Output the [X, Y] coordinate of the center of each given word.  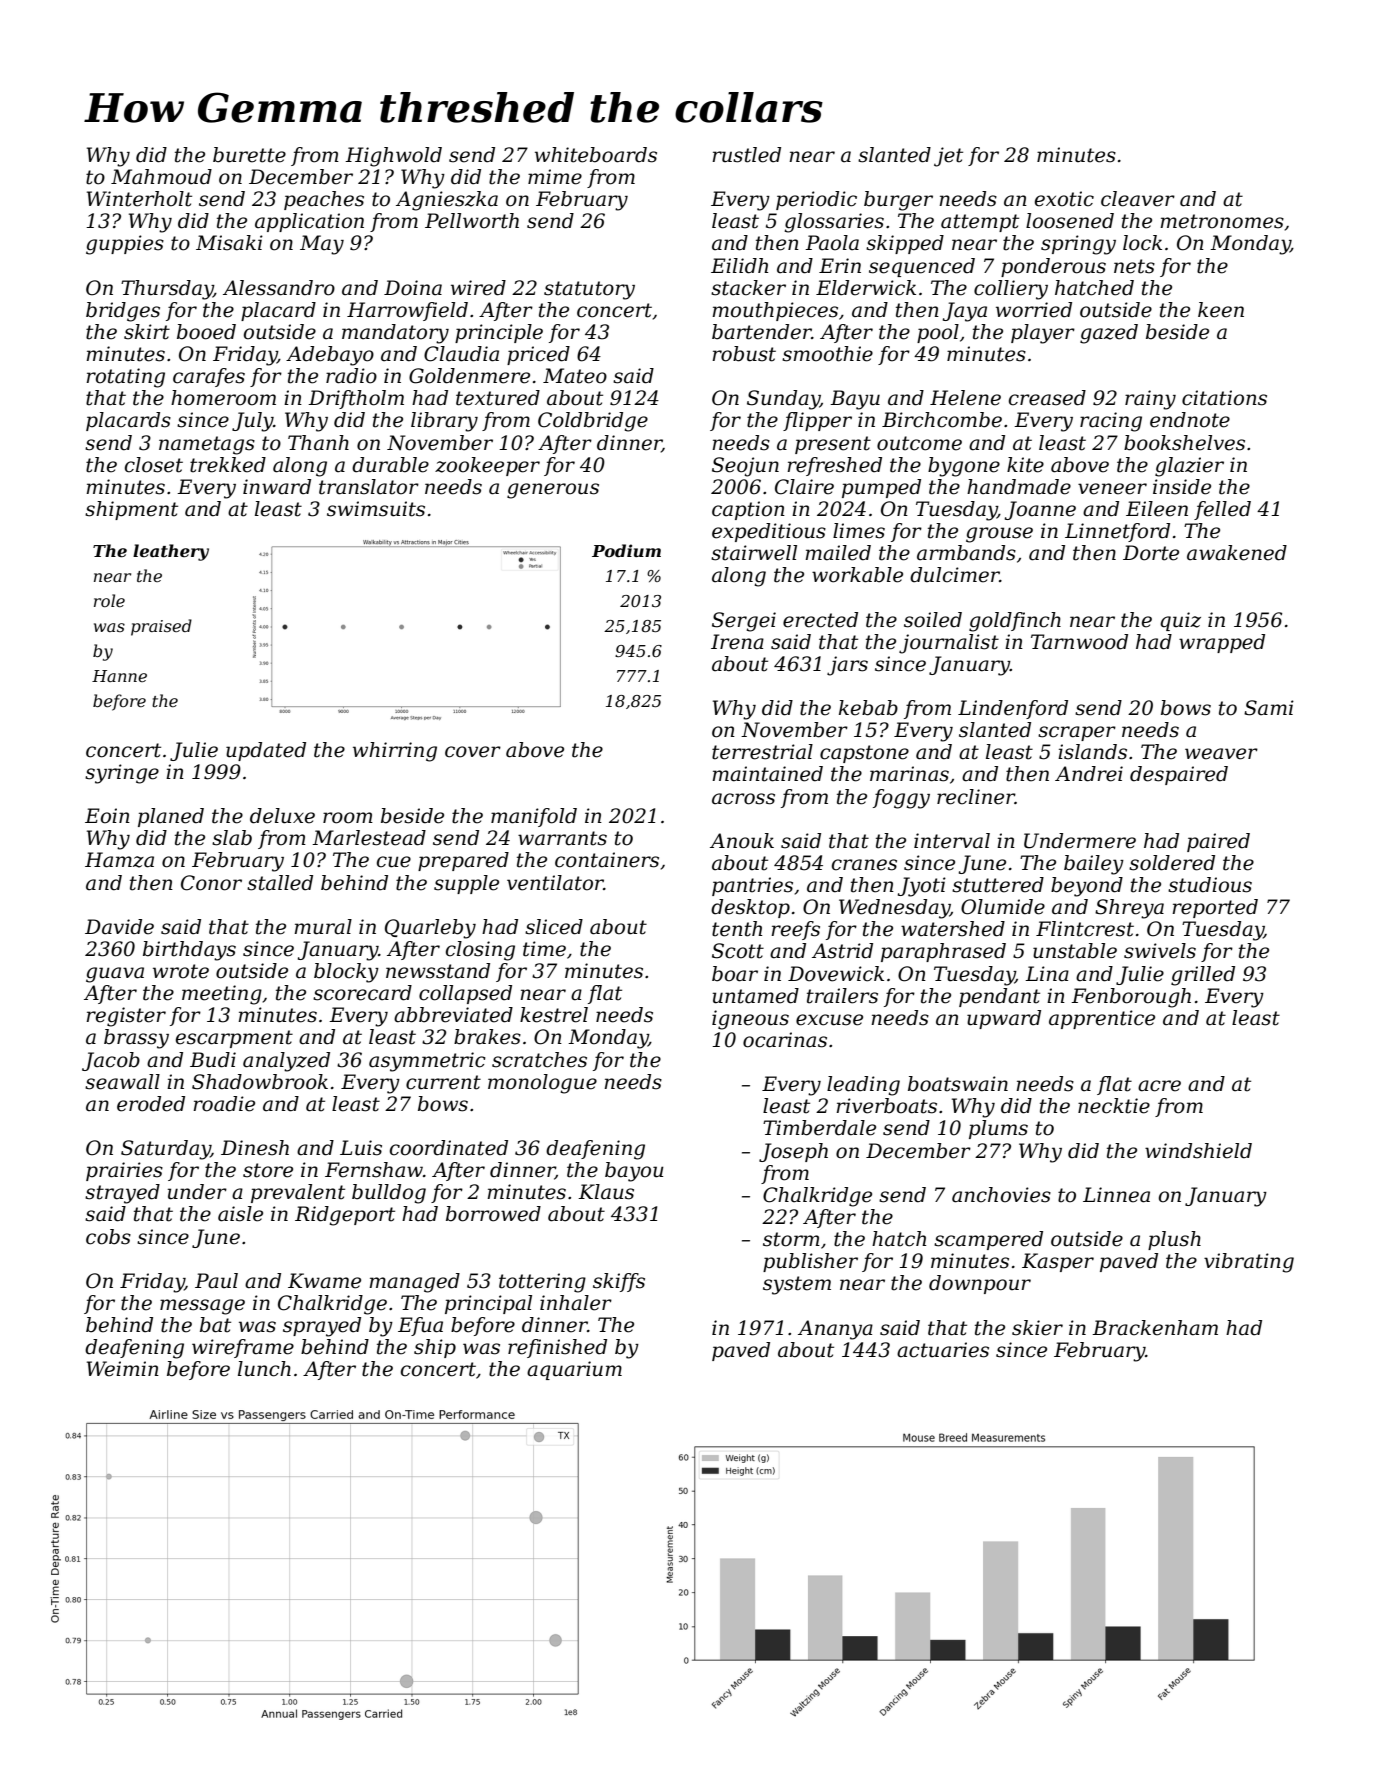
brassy [136, 1039]
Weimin [123, 1369]
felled [1222, 510]
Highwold [393, 157]
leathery [171, 552]
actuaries [943, 1350]
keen [1221, 310]
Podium [626, 550]
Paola [832, 243]
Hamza [119, 860]
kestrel [554, 1015]
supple [466, 884]
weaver [1221, 754]
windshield [1198, 1151]
